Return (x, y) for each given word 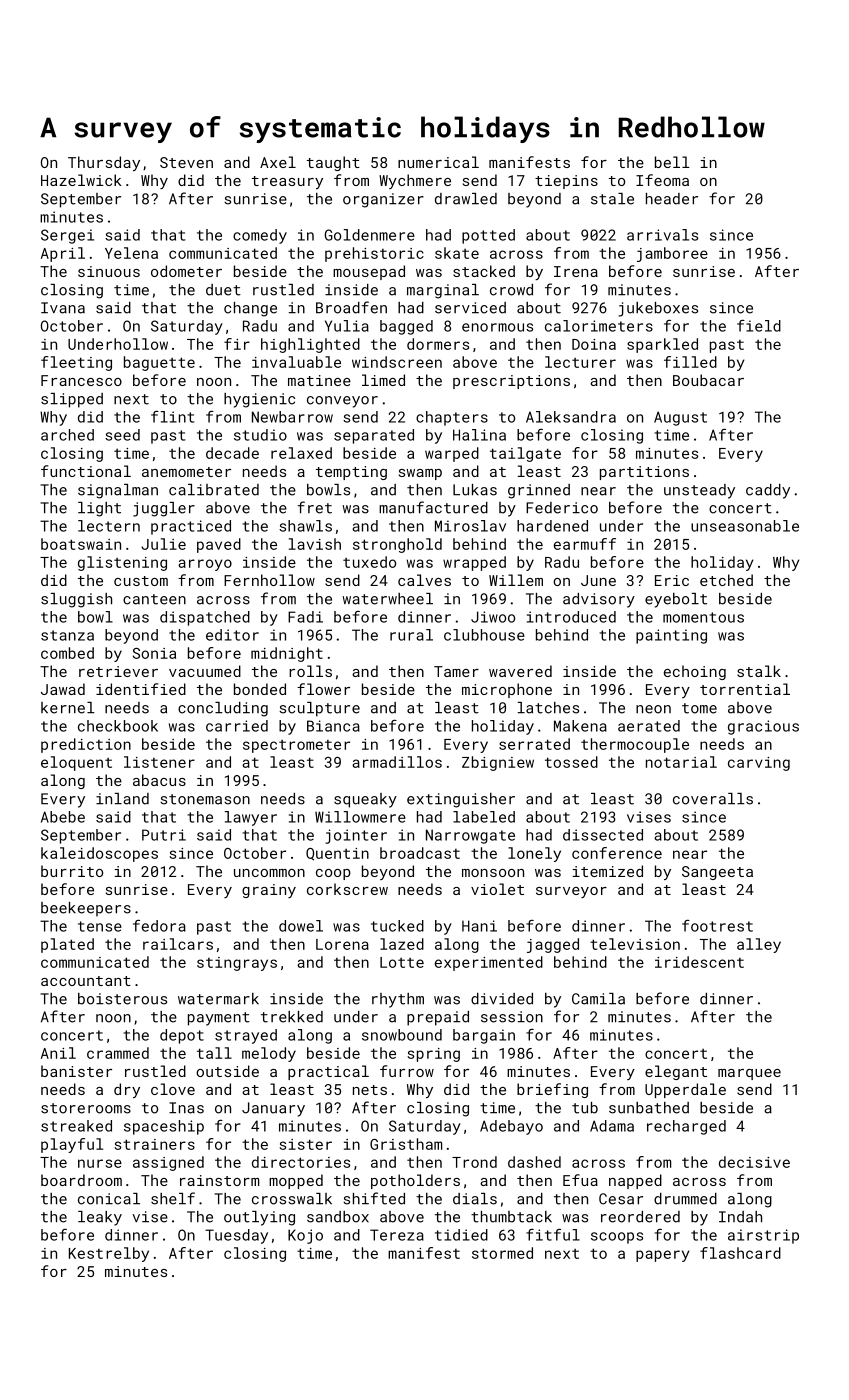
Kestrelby (109, 1254)
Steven (186, 162)
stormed (502, 1253)
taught (333, 163)
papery (663, 1256)
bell (672, 162)
